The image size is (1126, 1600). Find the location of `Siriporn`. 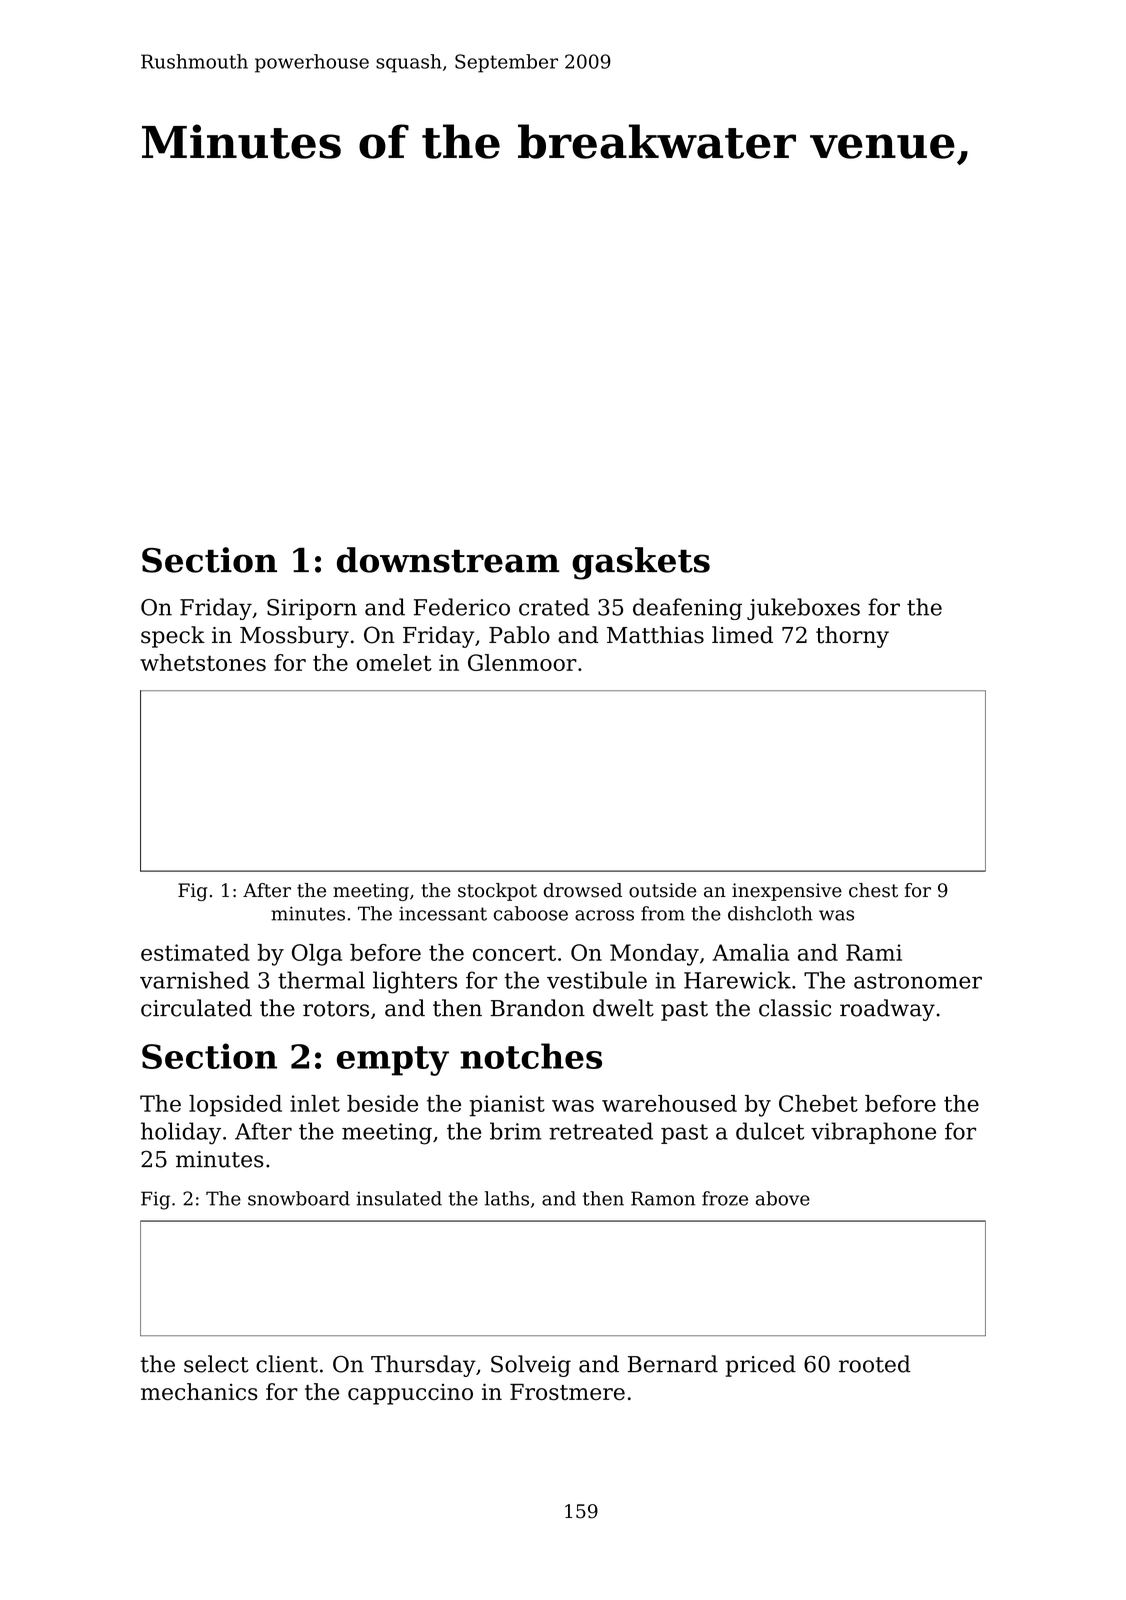

Siriporn is located at coordinates (312, 609).
